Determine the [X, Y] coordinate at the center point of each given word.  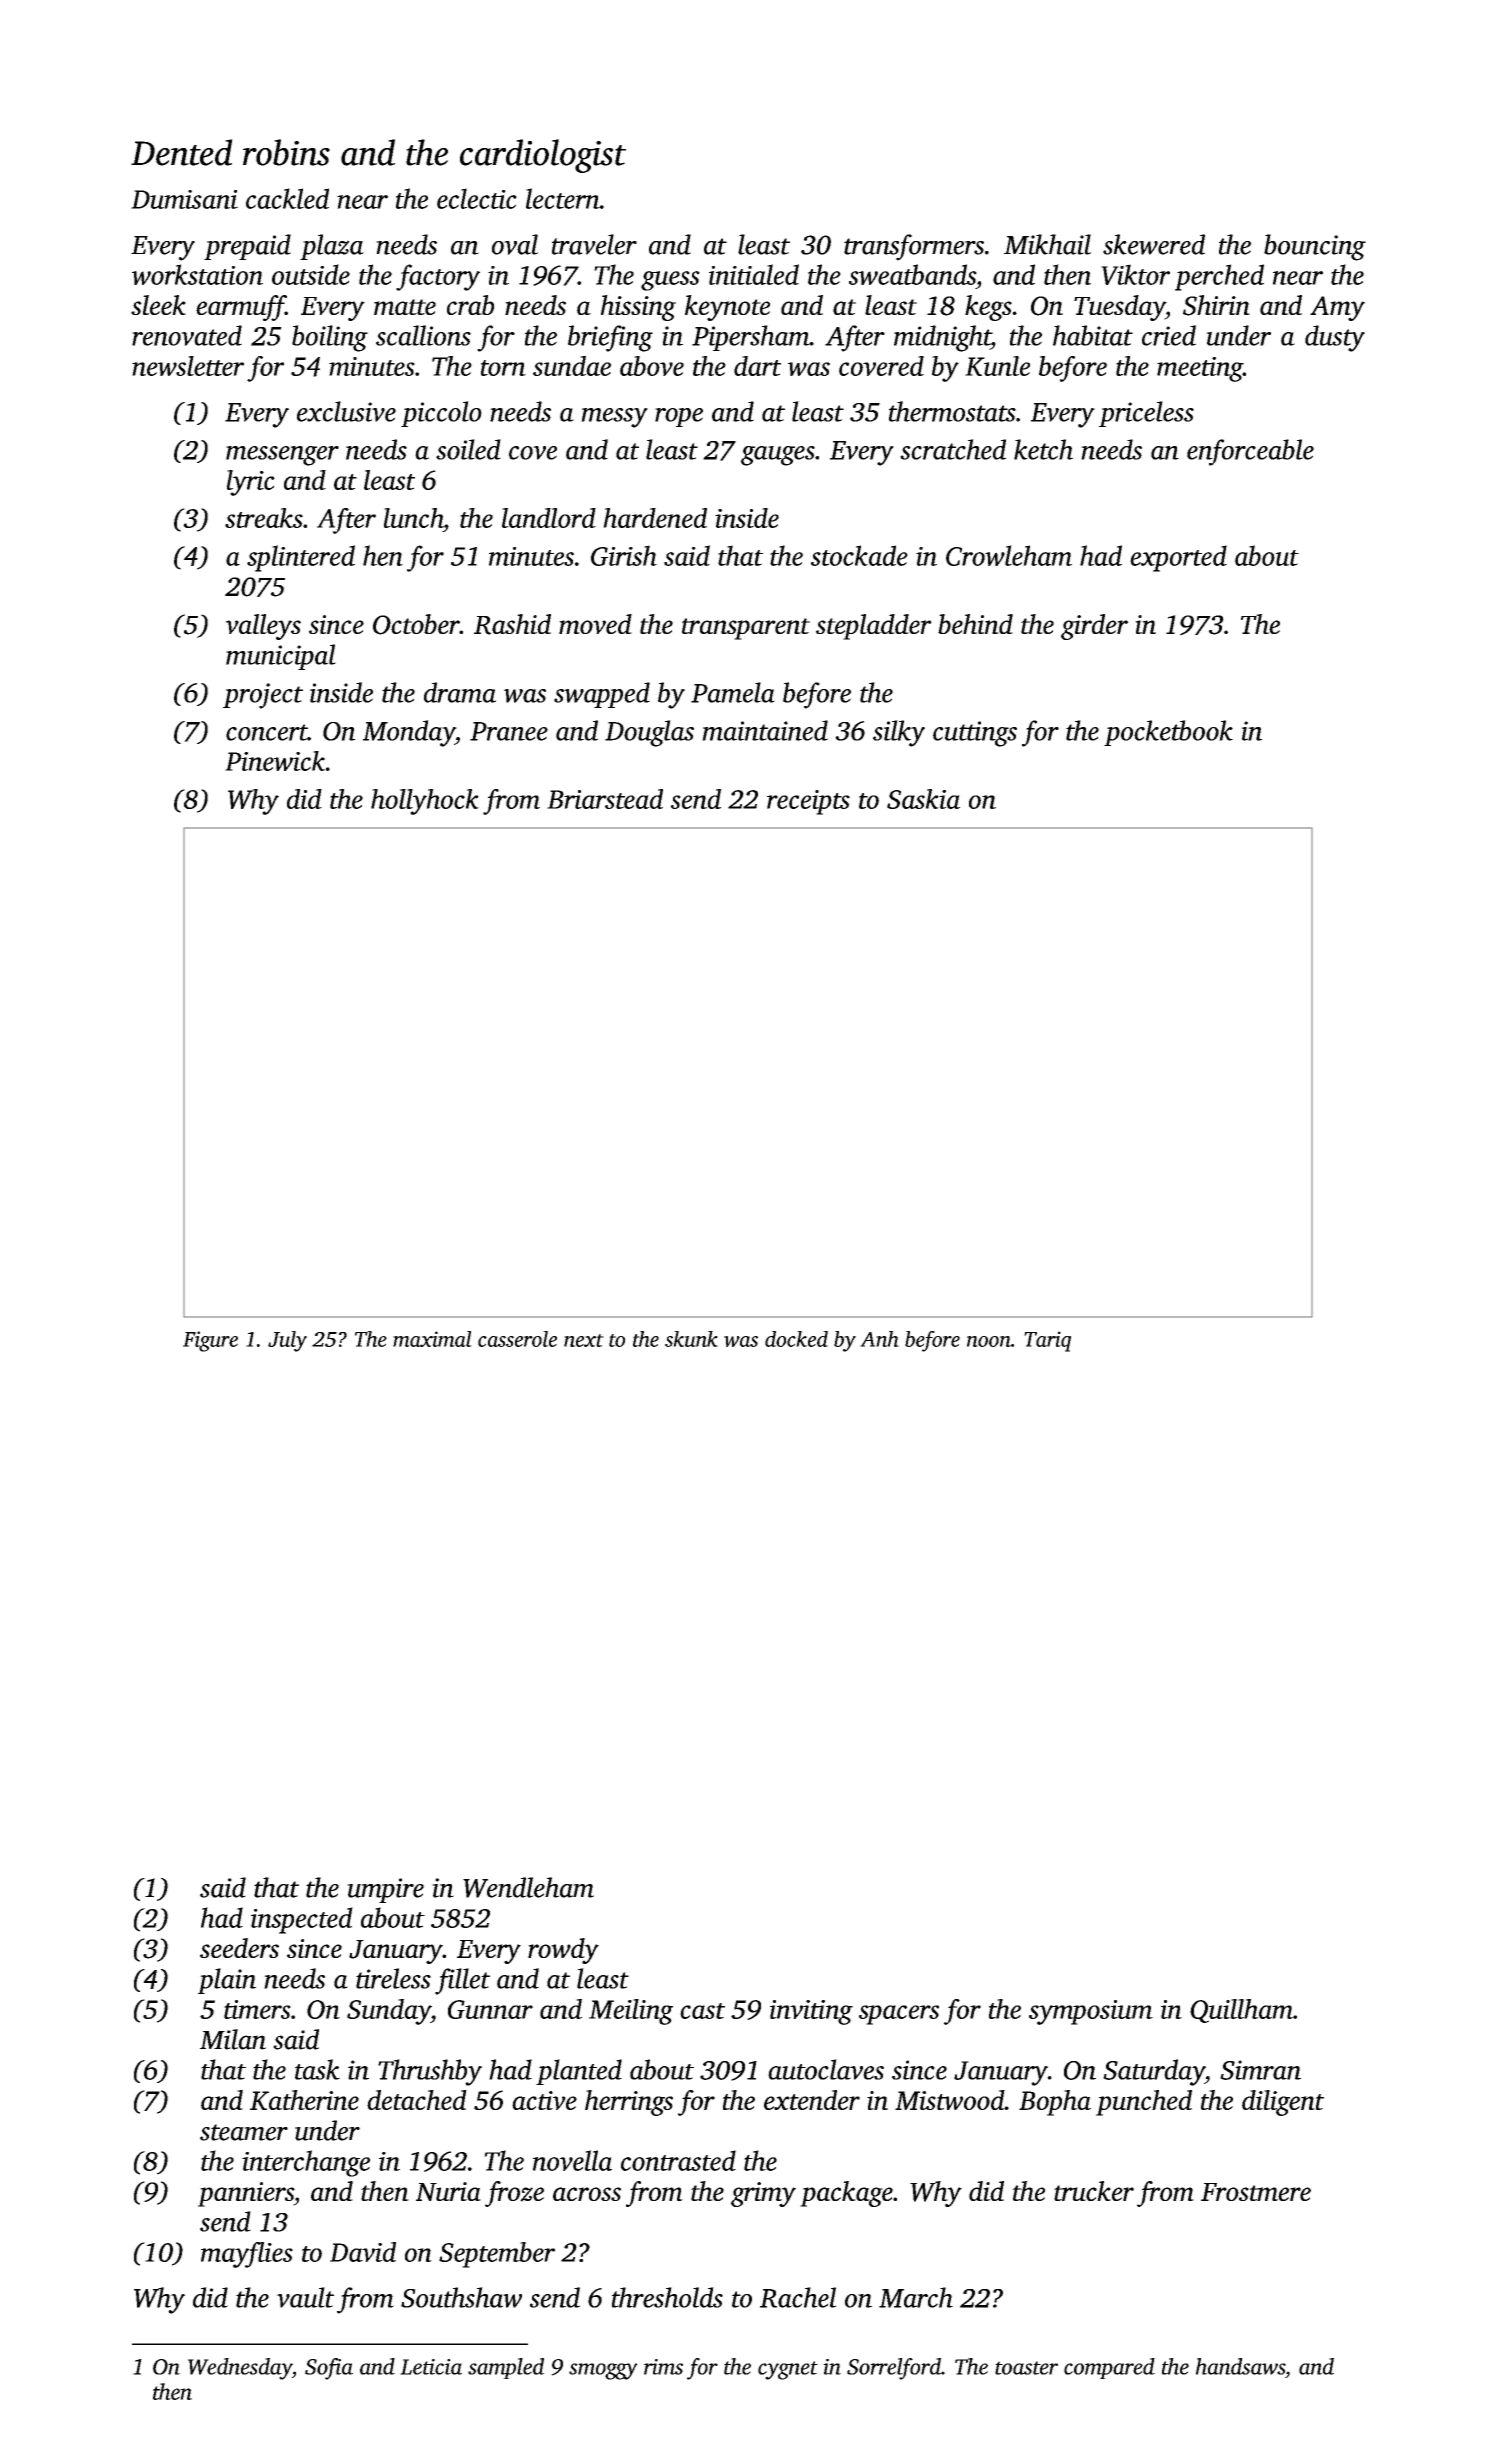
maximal [432, 1339]
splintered [301, 558]
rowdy [563, 1951]
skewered [1154, 244]
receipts [808, 802]
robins [286, 152]
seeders [239, 1948]
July [287, 1341]
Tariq [1047, 1341]
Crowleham [1009, 555]
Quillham [1241, 2011]
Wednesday [240, 2369]
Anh [879, 1339]
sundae [572, 366]
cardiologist [543, 156]
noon [989, 1341]
